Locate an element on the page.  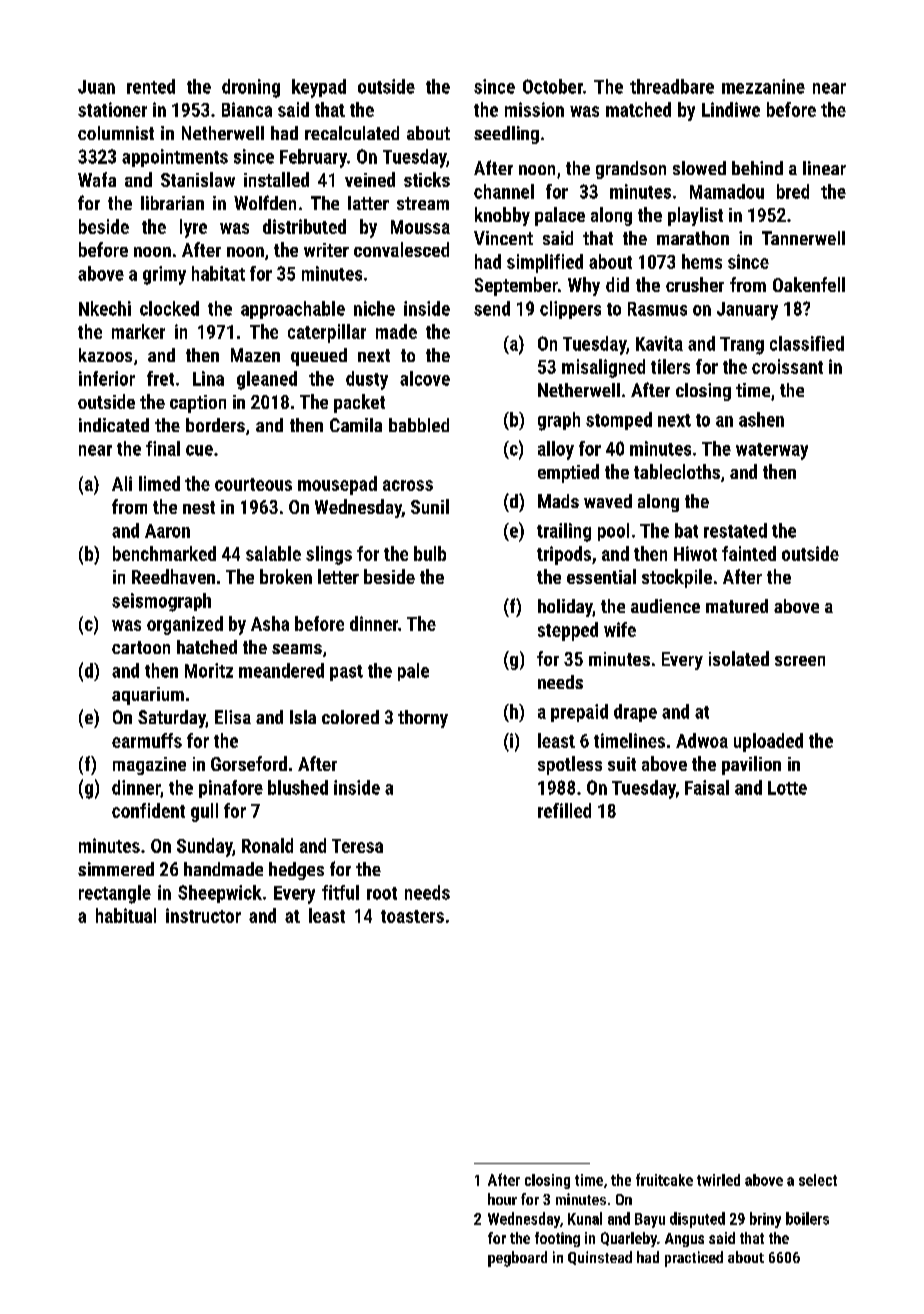
droning is located at coordinates (251, 88).
